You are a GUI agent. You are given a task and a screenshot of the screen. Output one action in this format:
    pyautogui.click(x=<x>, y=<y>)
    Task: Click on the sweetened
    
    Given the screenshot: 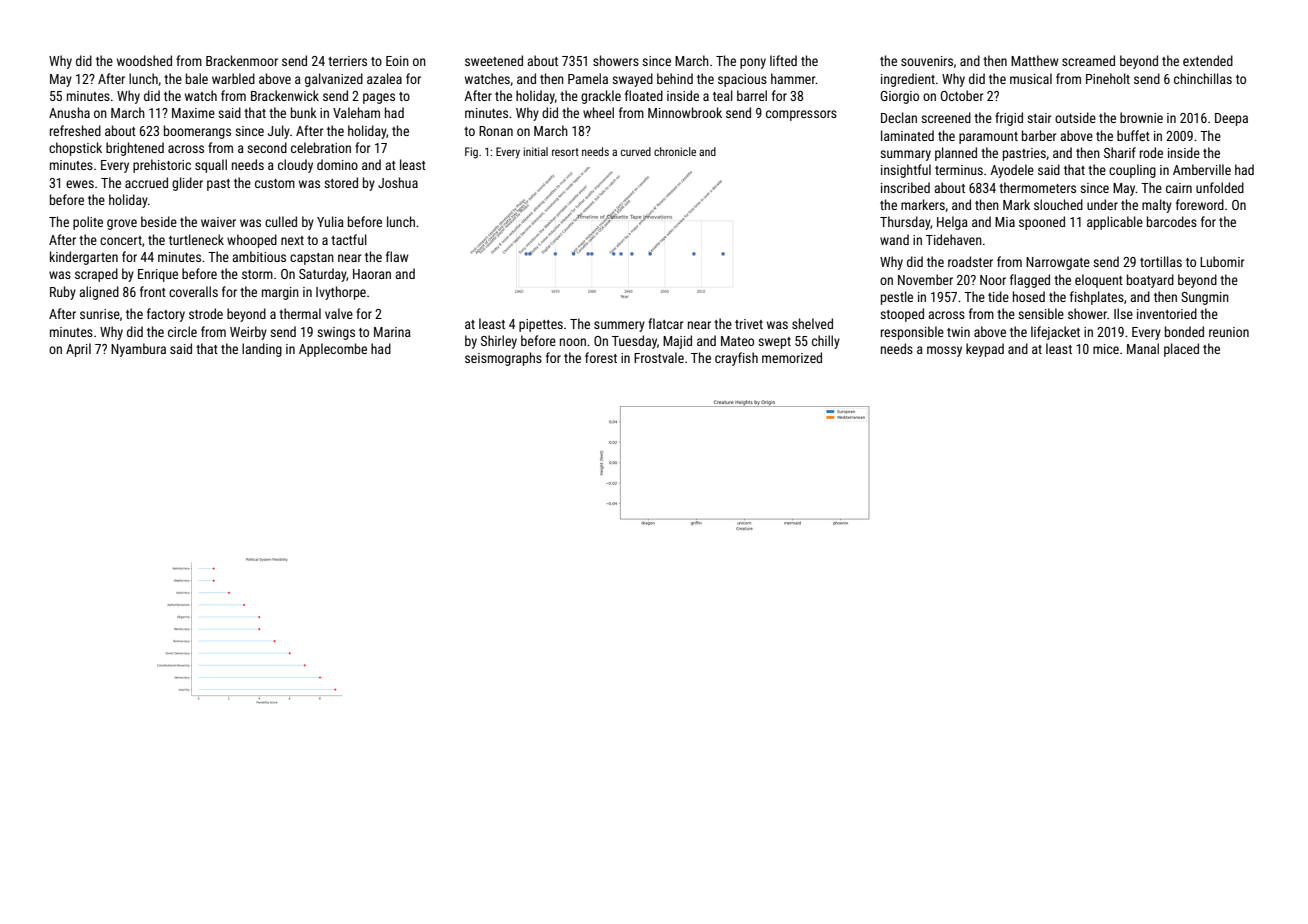 What is the action you would take?
    pyautogui.click(x=494, y=60)
